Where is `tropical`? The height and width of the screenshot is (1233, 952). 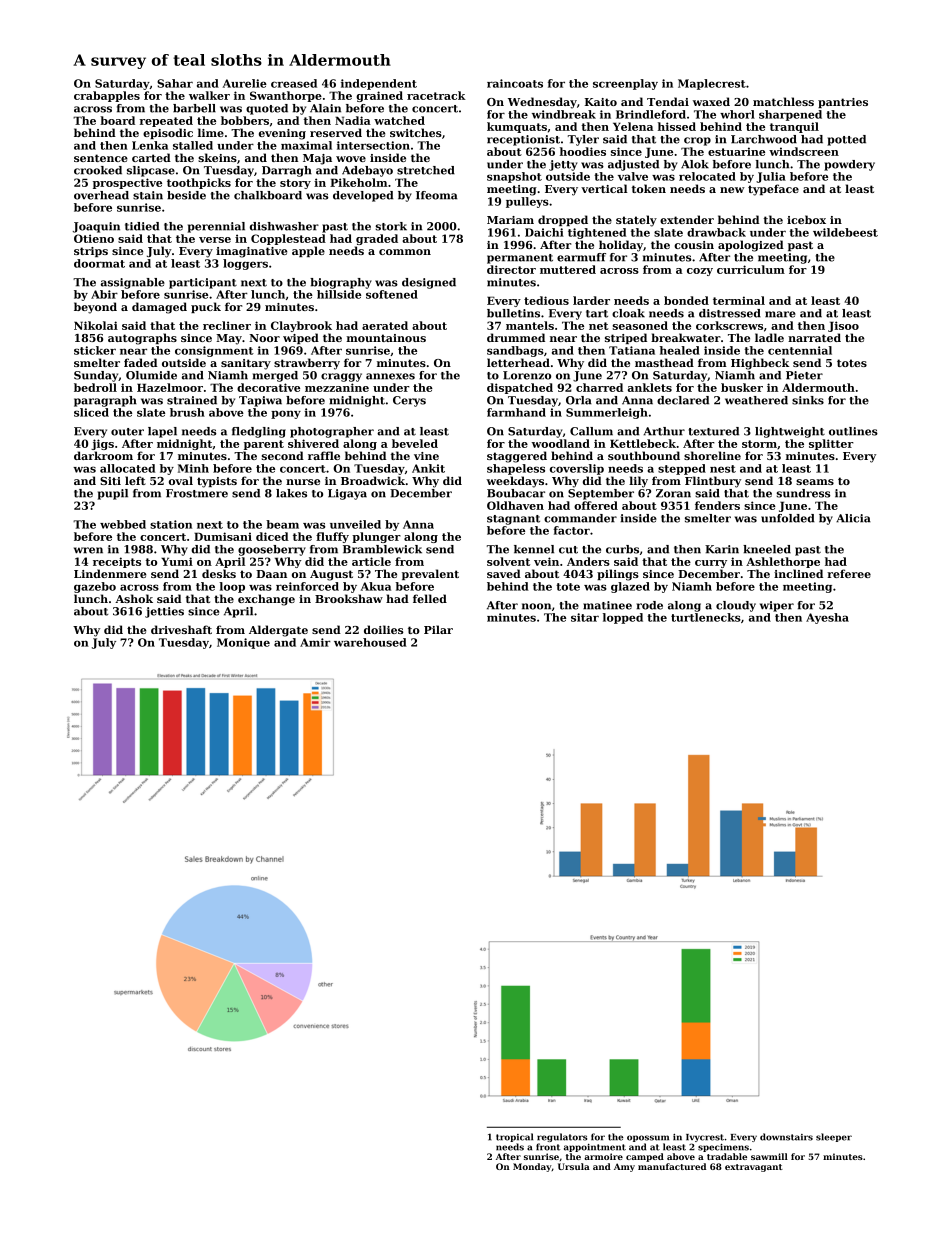 tropical is located at coordinates (514, 1137).
